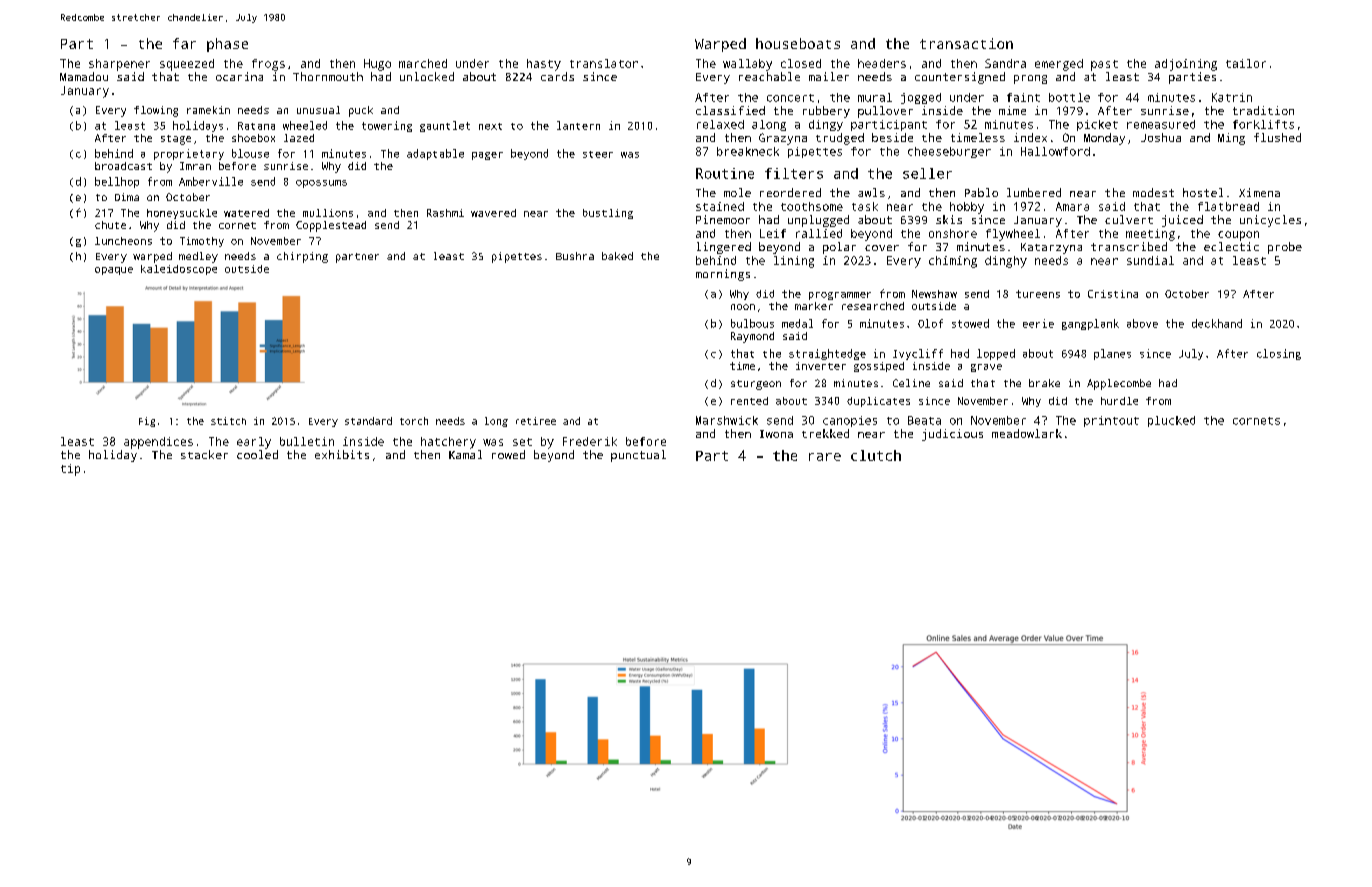 Image resolution: width=1372 pixels, height=887 pixels. What do you see at coordinates (204, 454) in the screenshot?
I see `stacker` at bounding box center [204, 454].
